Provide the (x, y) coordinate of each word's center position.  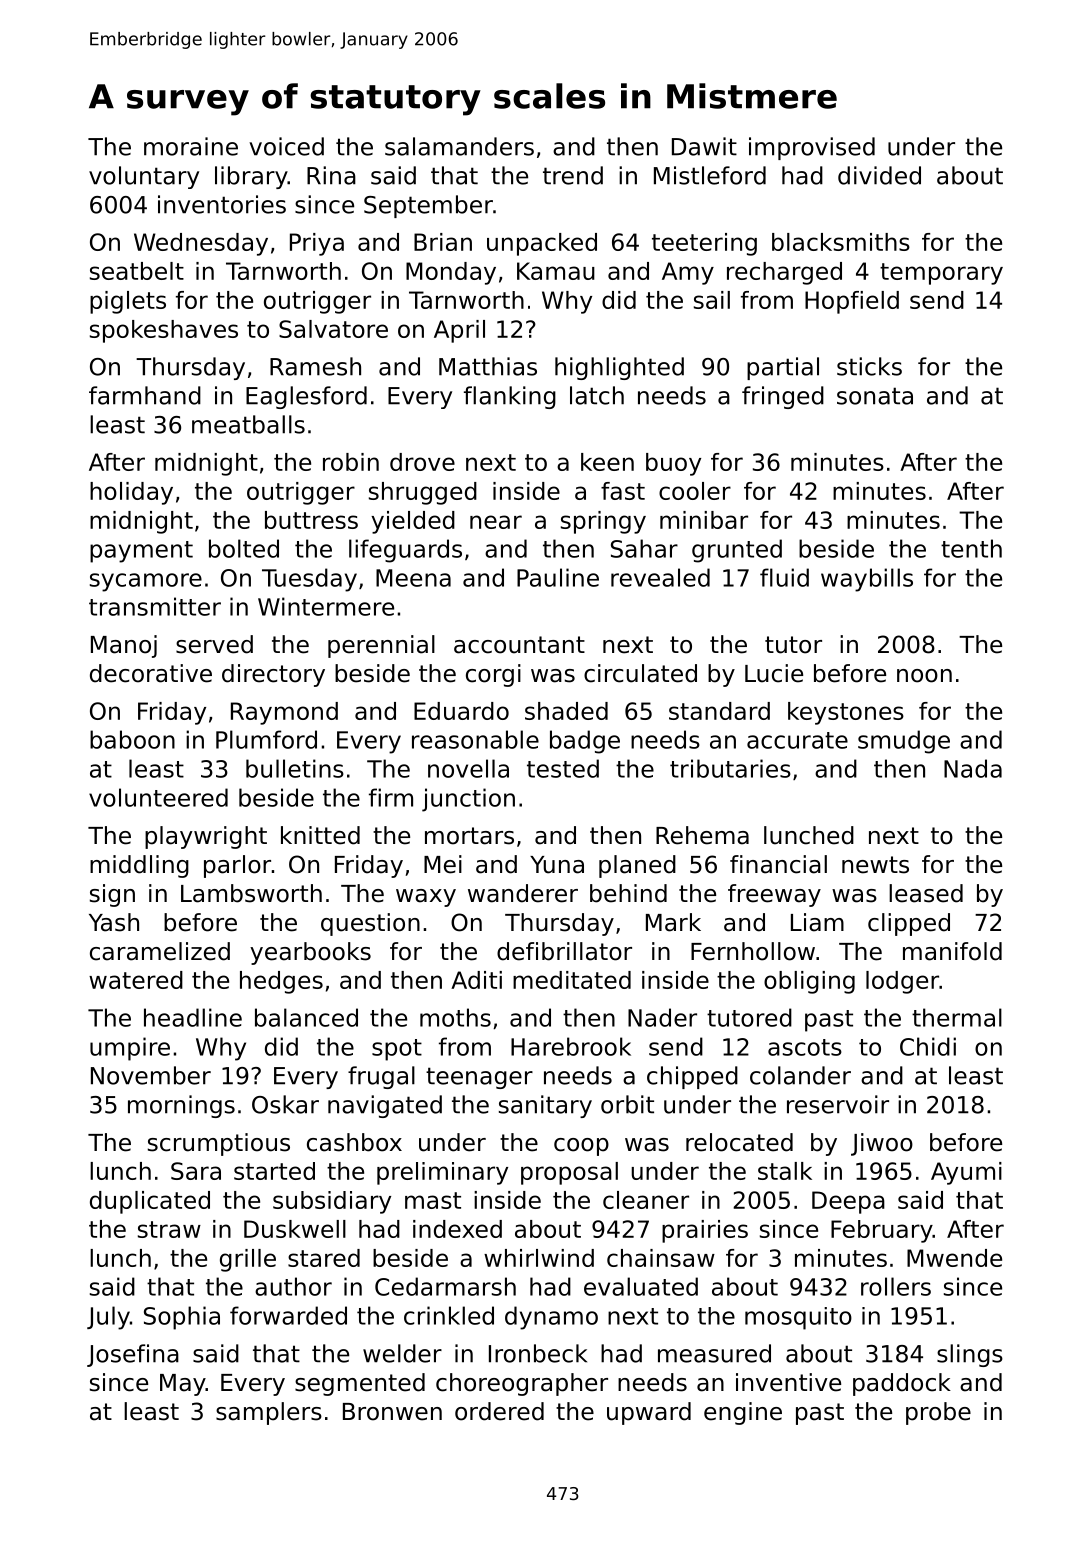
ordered (499, 1411)
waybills (867, 580)
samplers (269, 1413)
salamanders (459, 146)
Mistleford (710, 175)
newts (875, 865)
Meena (413, 578)
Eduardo (461, 711)
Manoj (124, 646)
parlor (237, 866)
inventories (222, 204)
